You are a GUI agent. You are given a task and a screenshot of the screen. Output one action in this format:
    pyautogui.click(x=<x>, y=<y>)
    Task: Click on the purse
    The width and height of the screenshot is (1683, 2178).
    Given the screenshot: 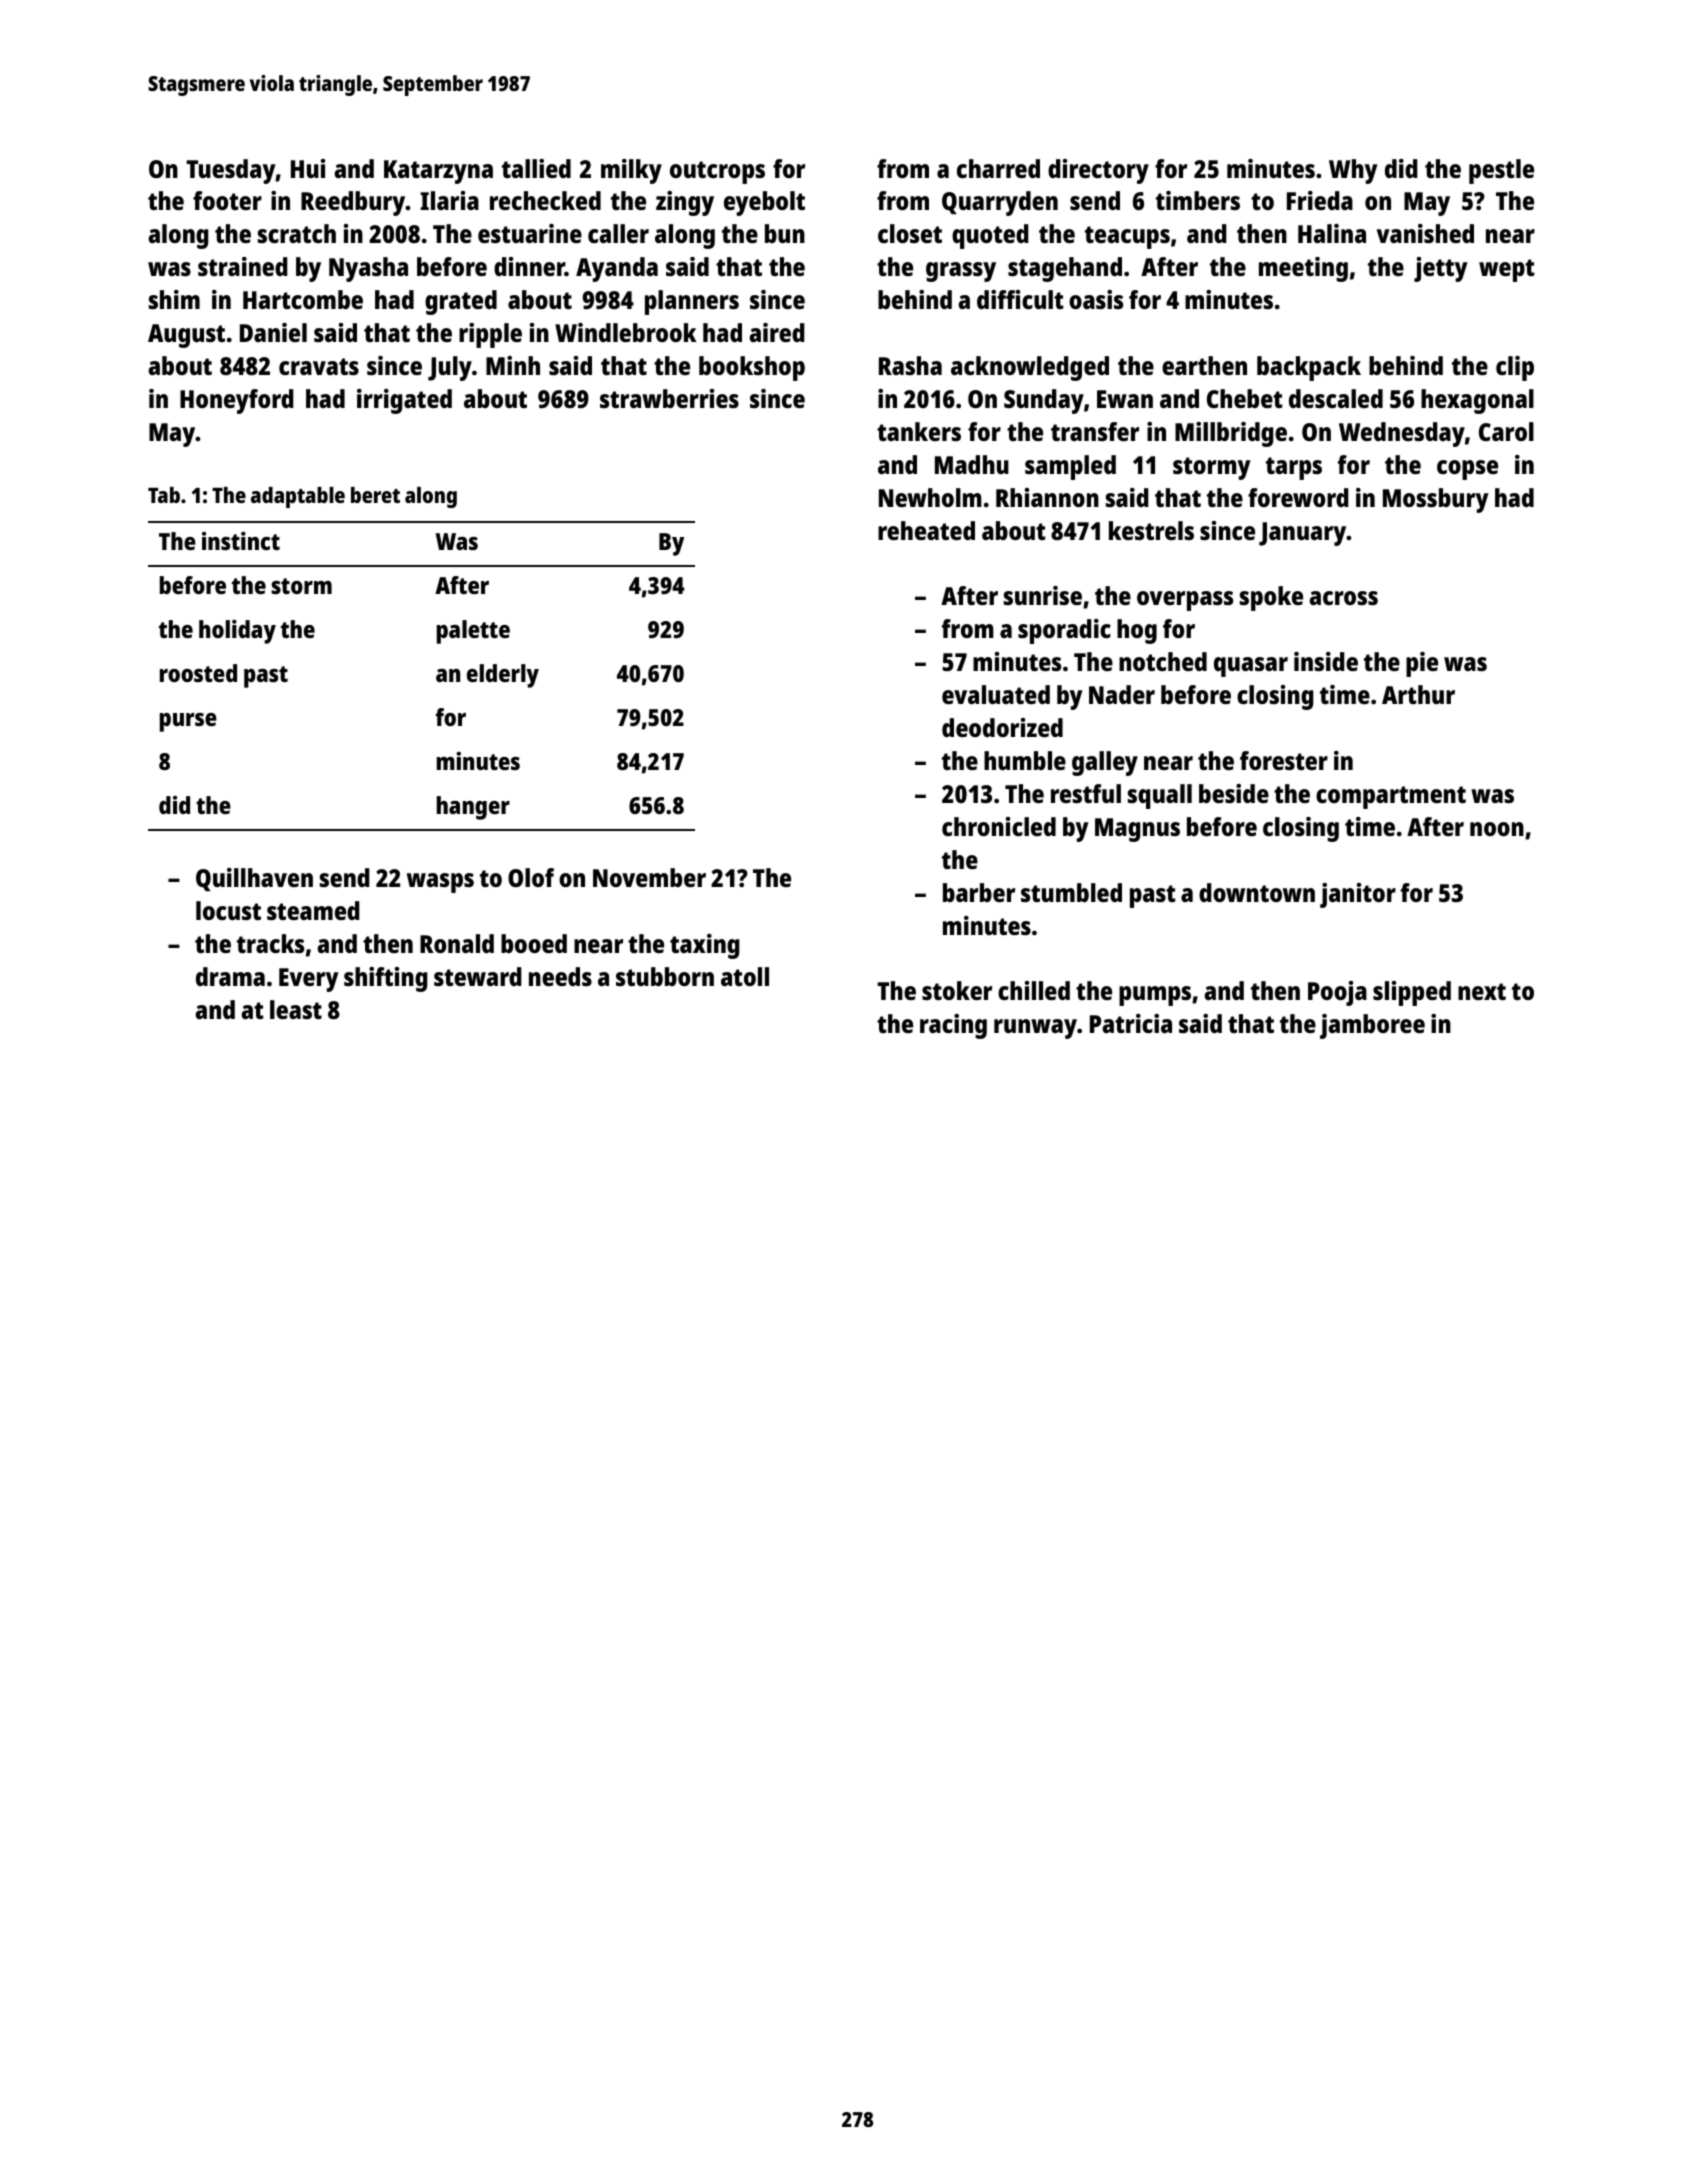 What is the action you would take?
    pyautogui.click(x=188, y=722)
